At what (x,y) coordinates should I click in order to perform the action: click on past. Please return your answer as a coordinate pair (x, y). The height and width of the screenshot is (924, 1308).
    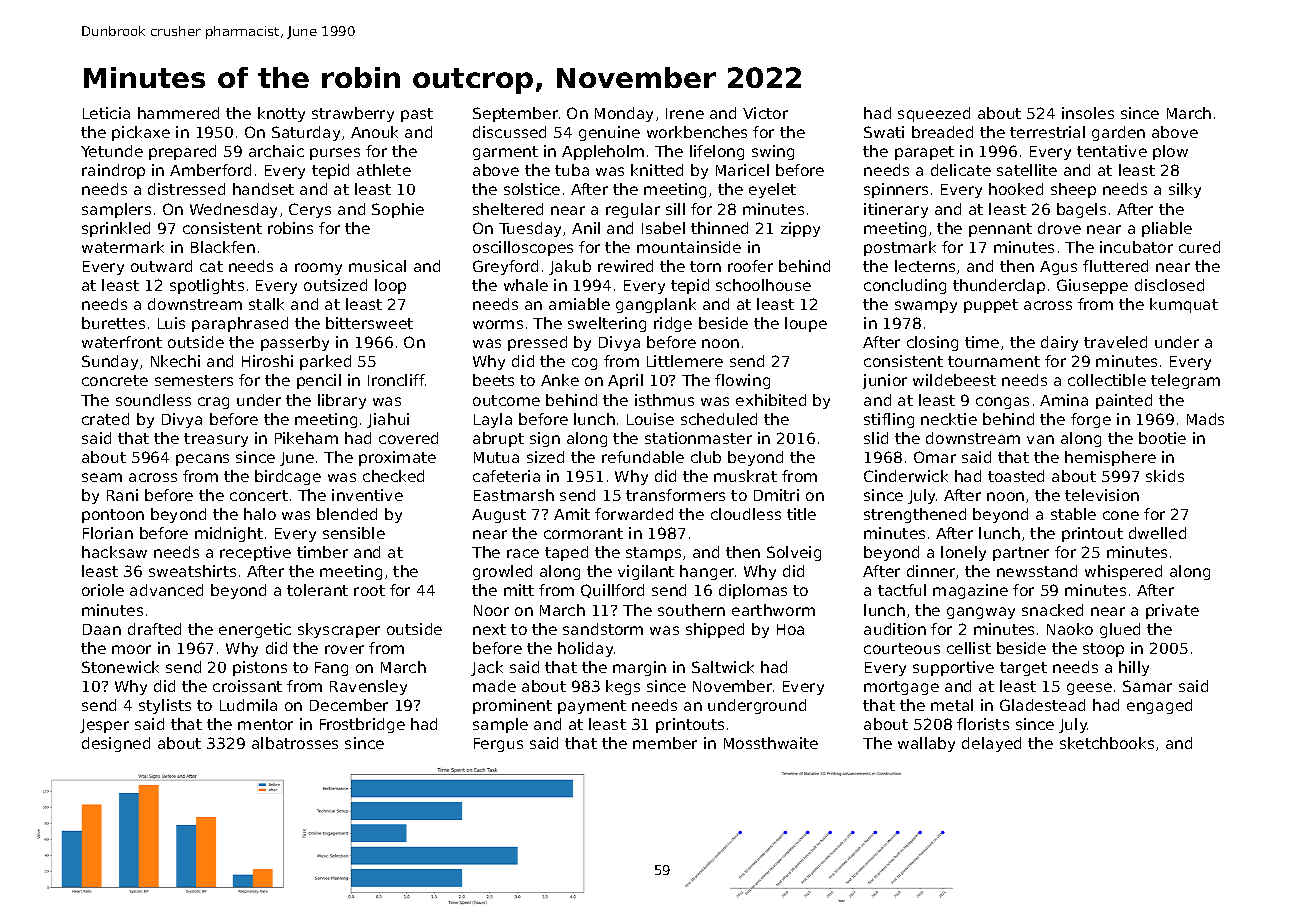
    Looking at the image, I should click on (417, 115).
